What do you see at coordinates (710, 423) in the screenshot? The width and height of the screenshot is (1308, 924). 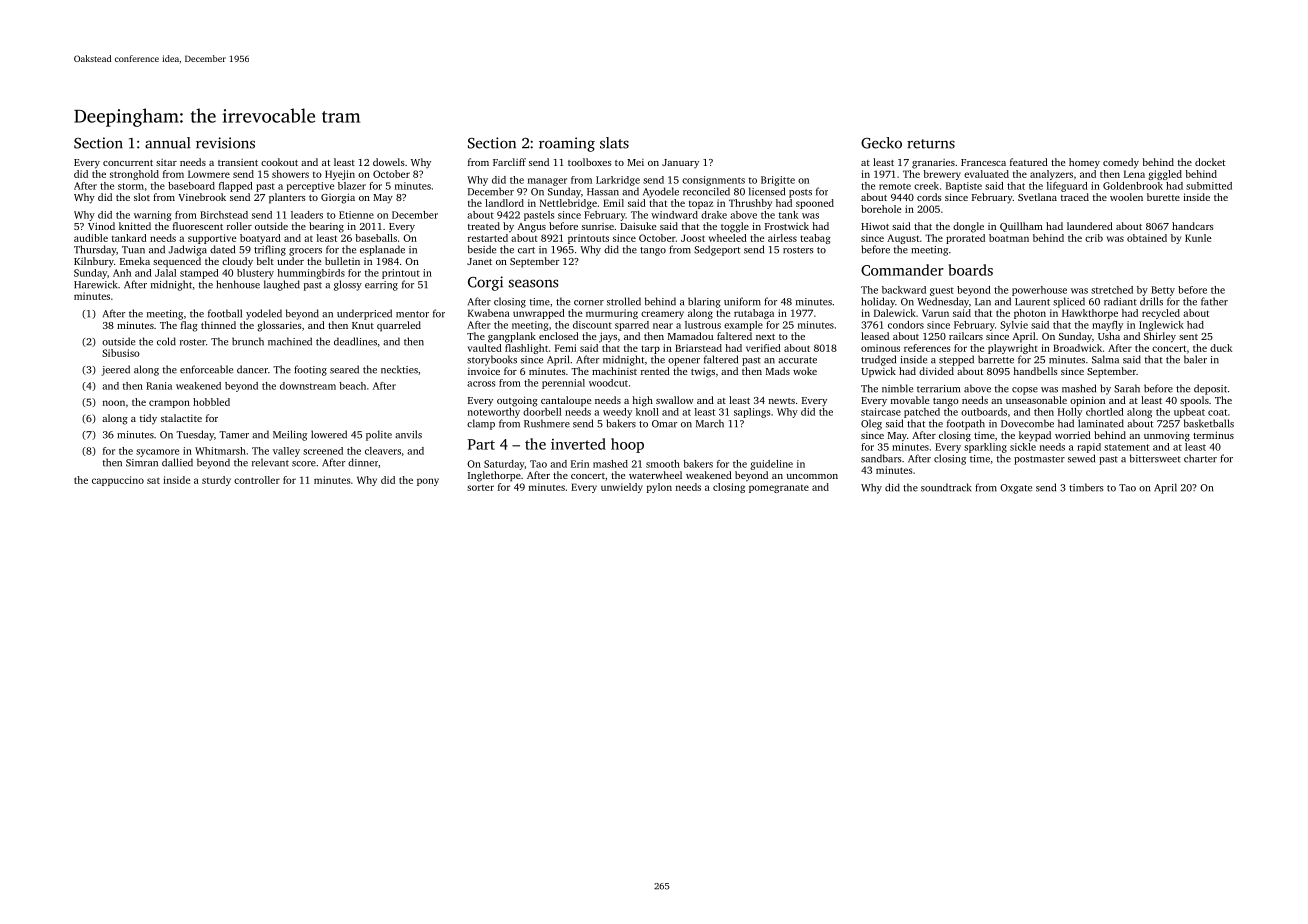 I see `March` at bounding box center [710, 423].
